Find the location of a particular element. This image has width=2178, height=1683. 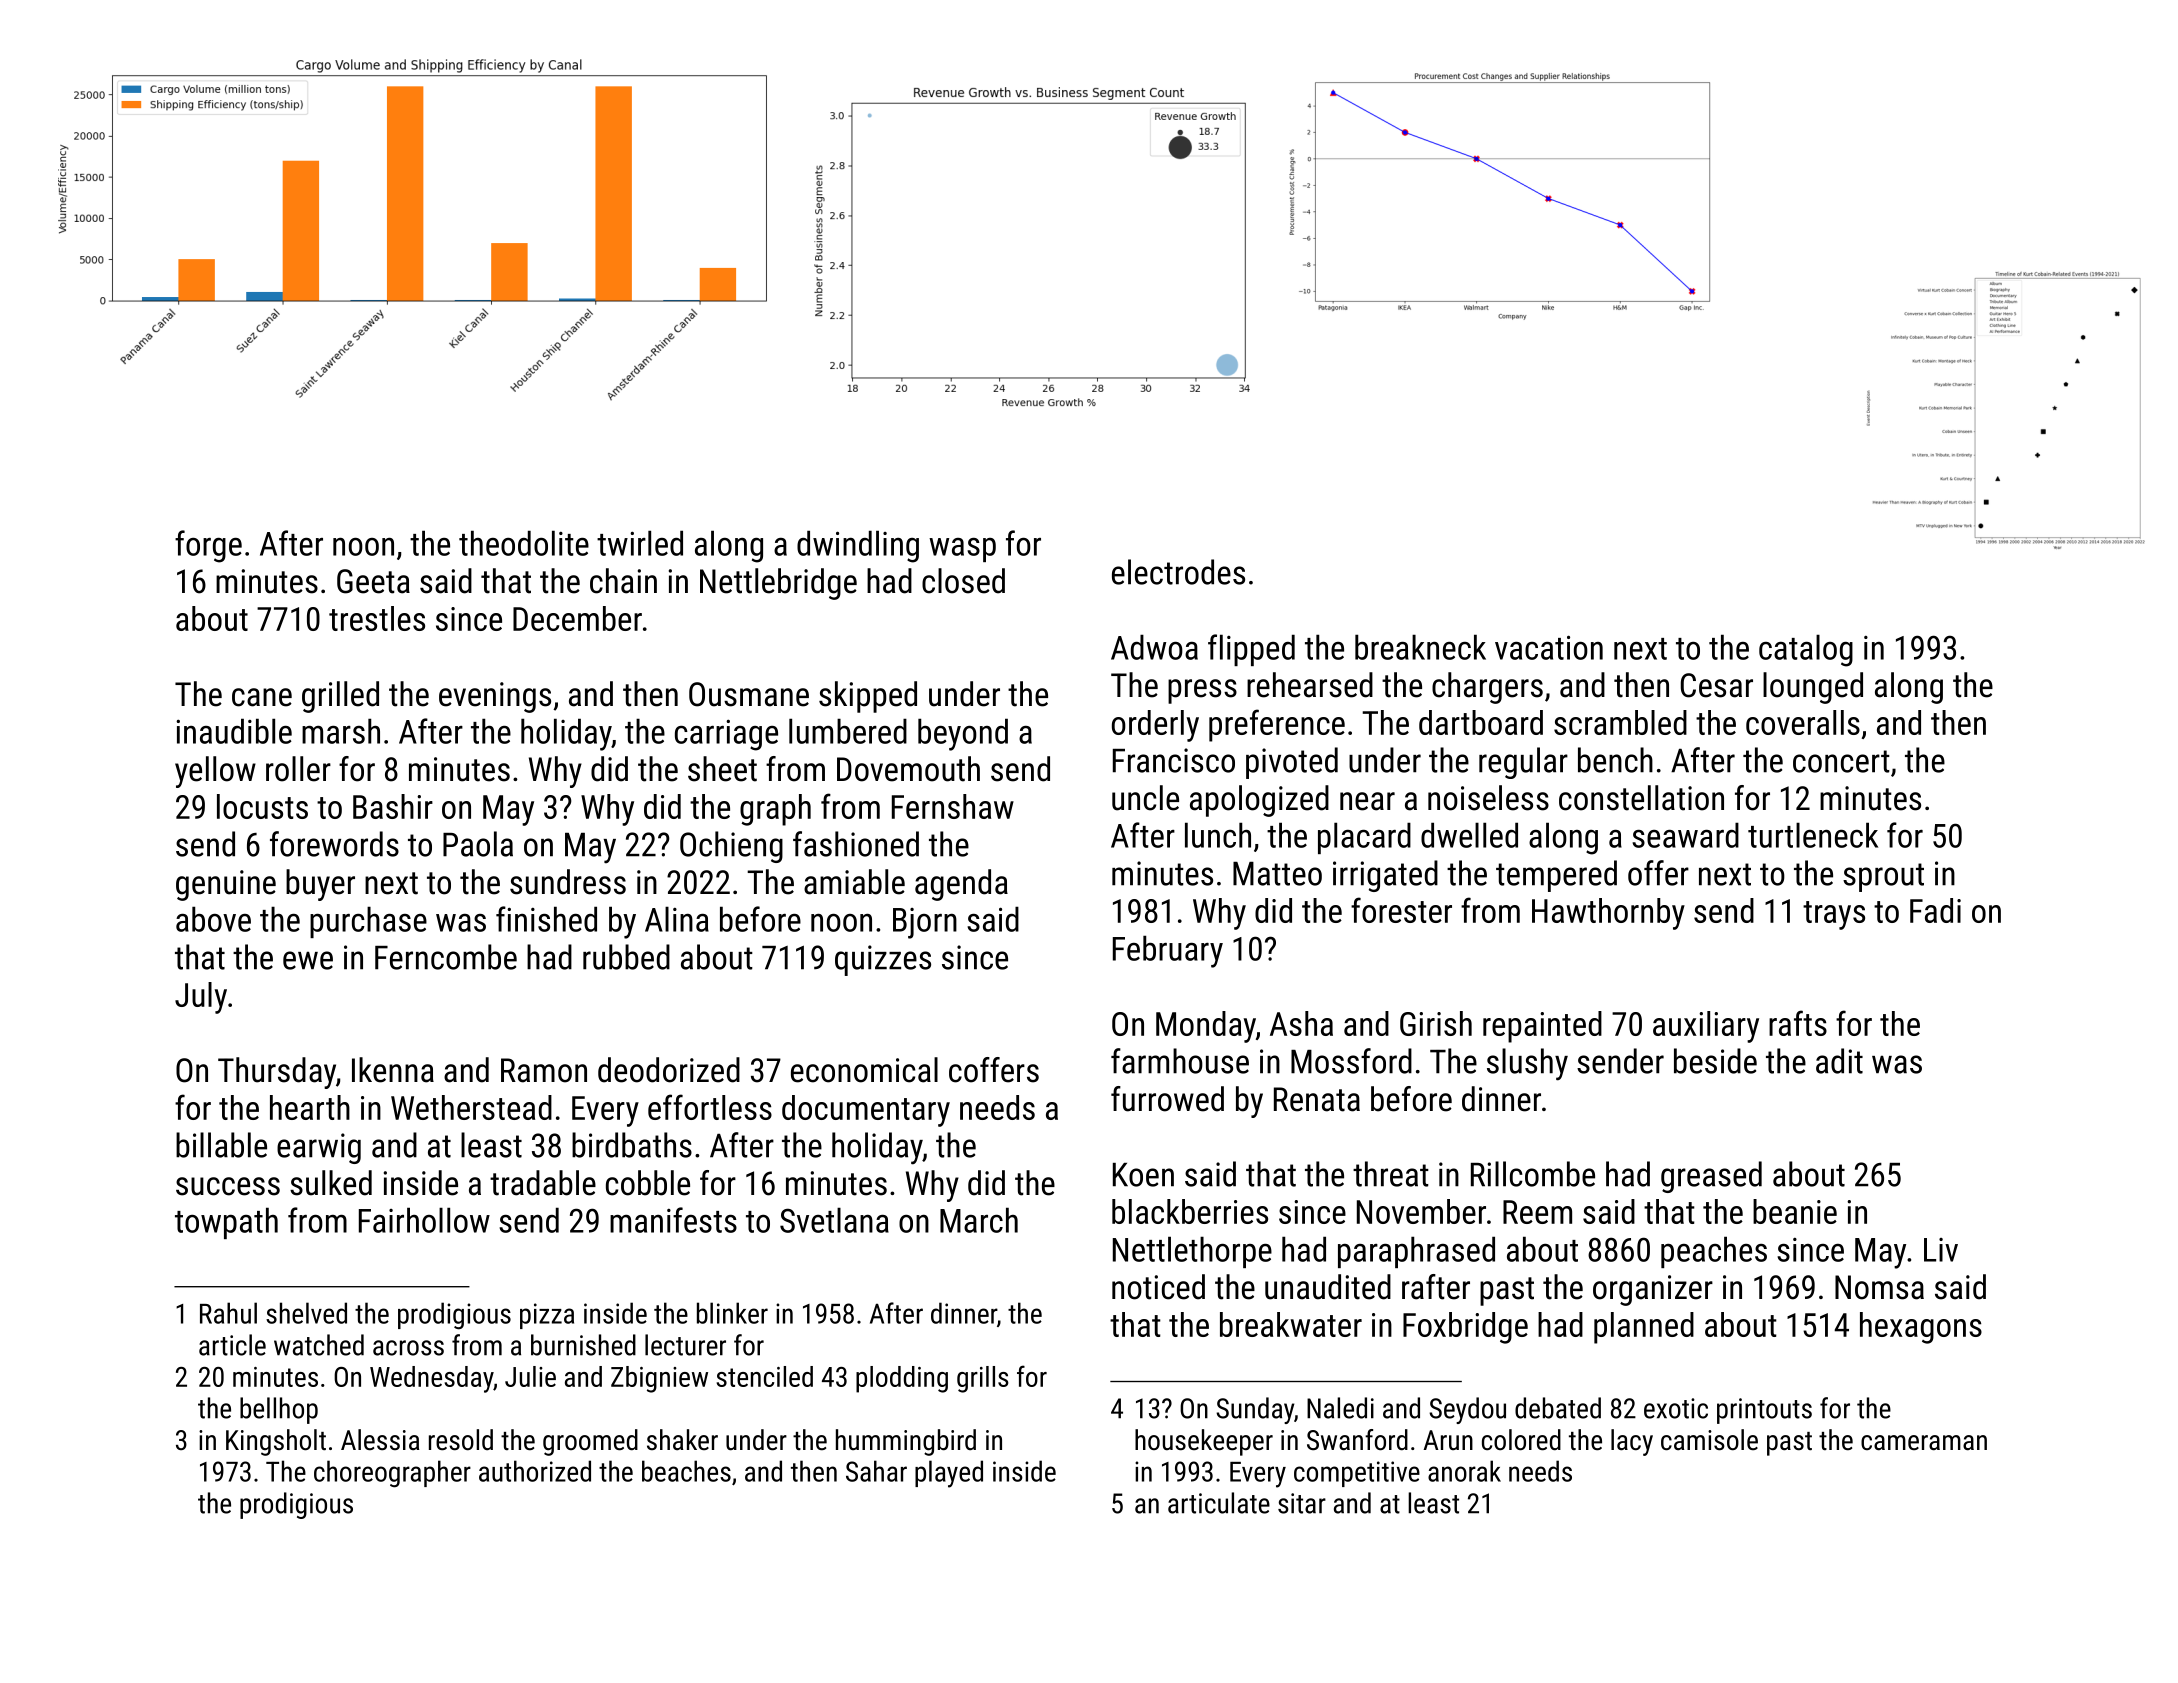

adit is located at coordinates (1839, 1061).
